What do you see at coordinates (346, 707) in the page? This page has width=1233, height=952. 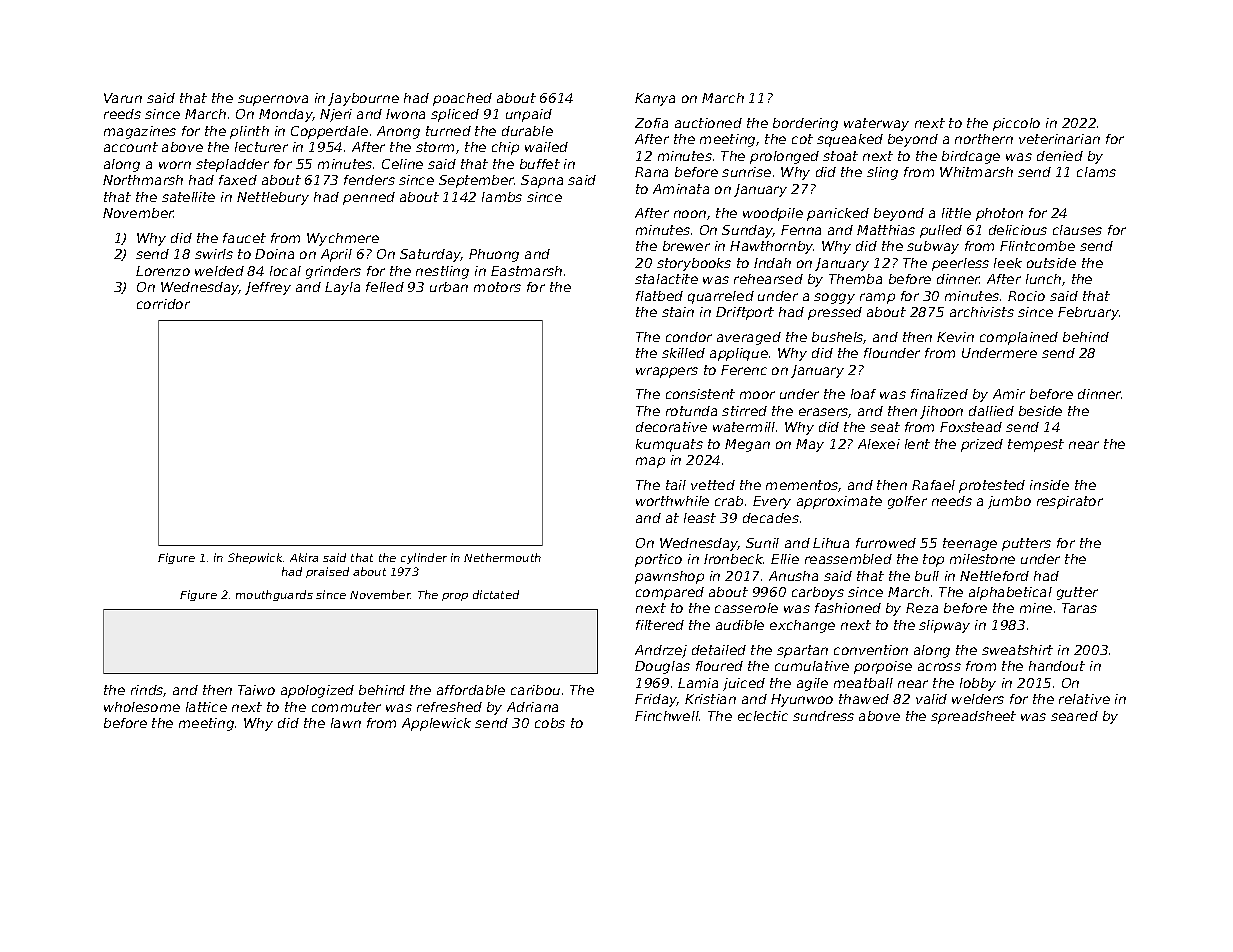 I see `commuter` at bounding box center [346, 707].
